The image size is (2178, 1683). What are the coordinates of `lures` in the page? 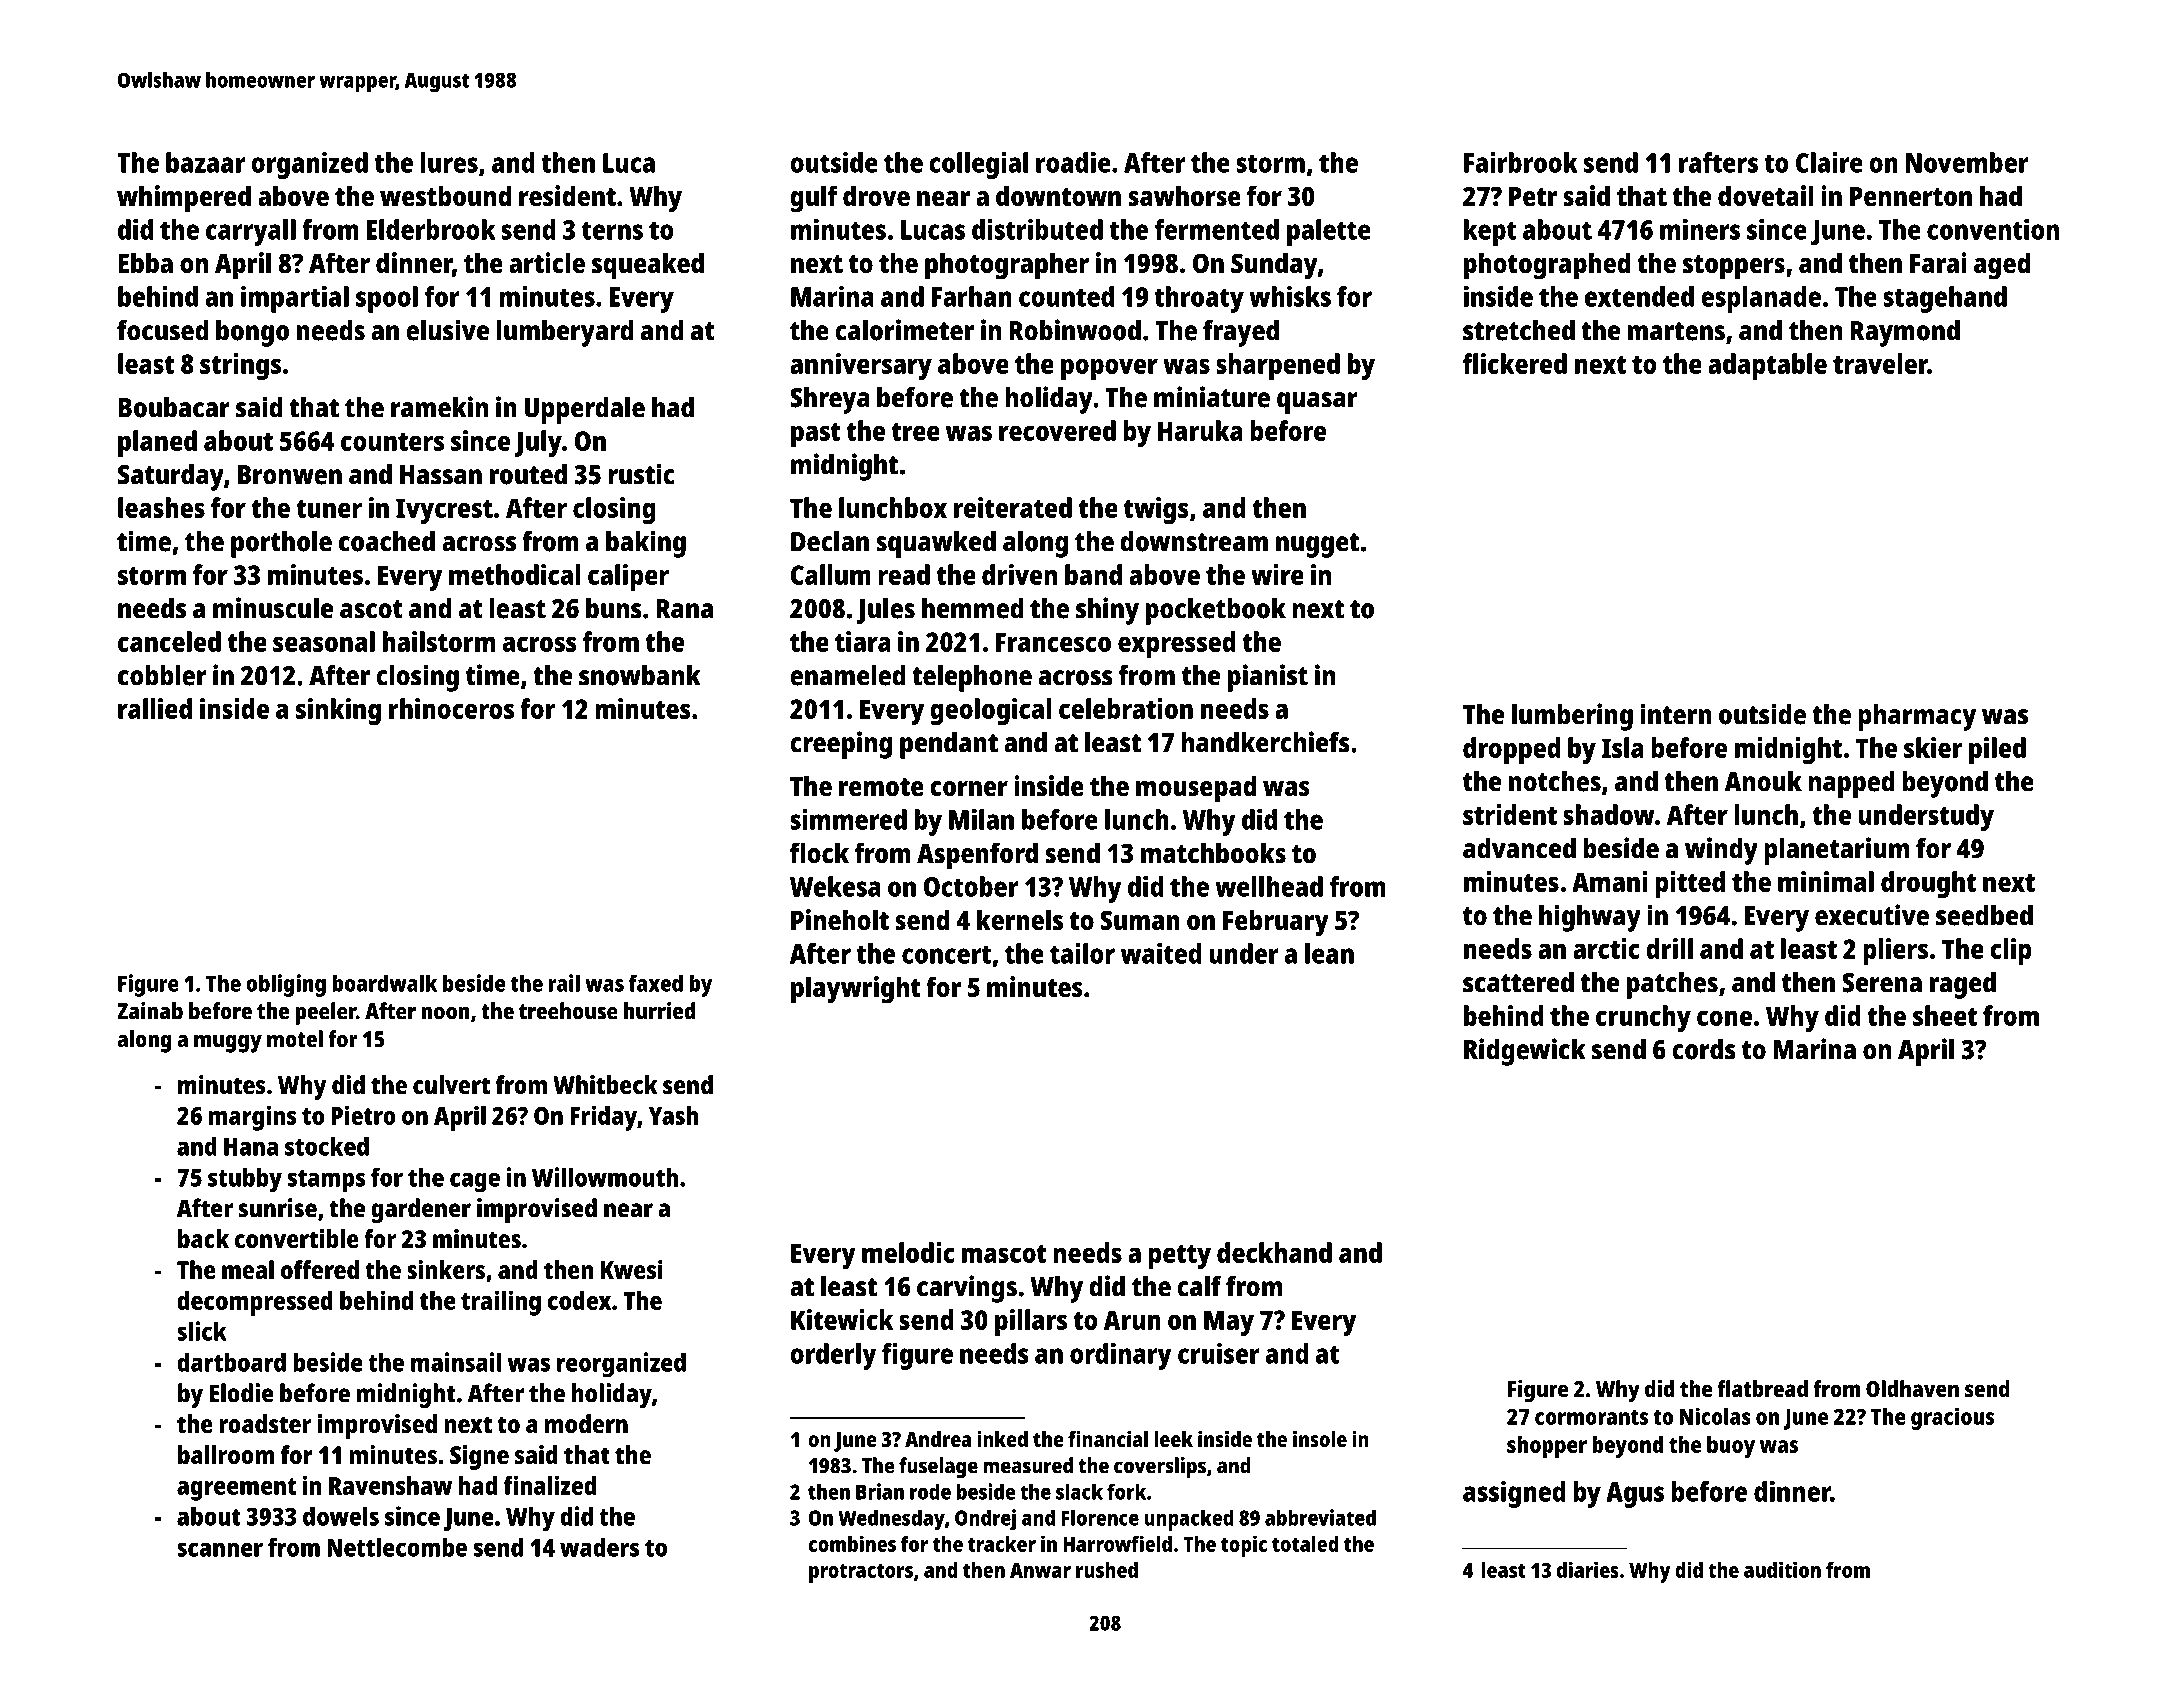 It's located at (449, 162).
